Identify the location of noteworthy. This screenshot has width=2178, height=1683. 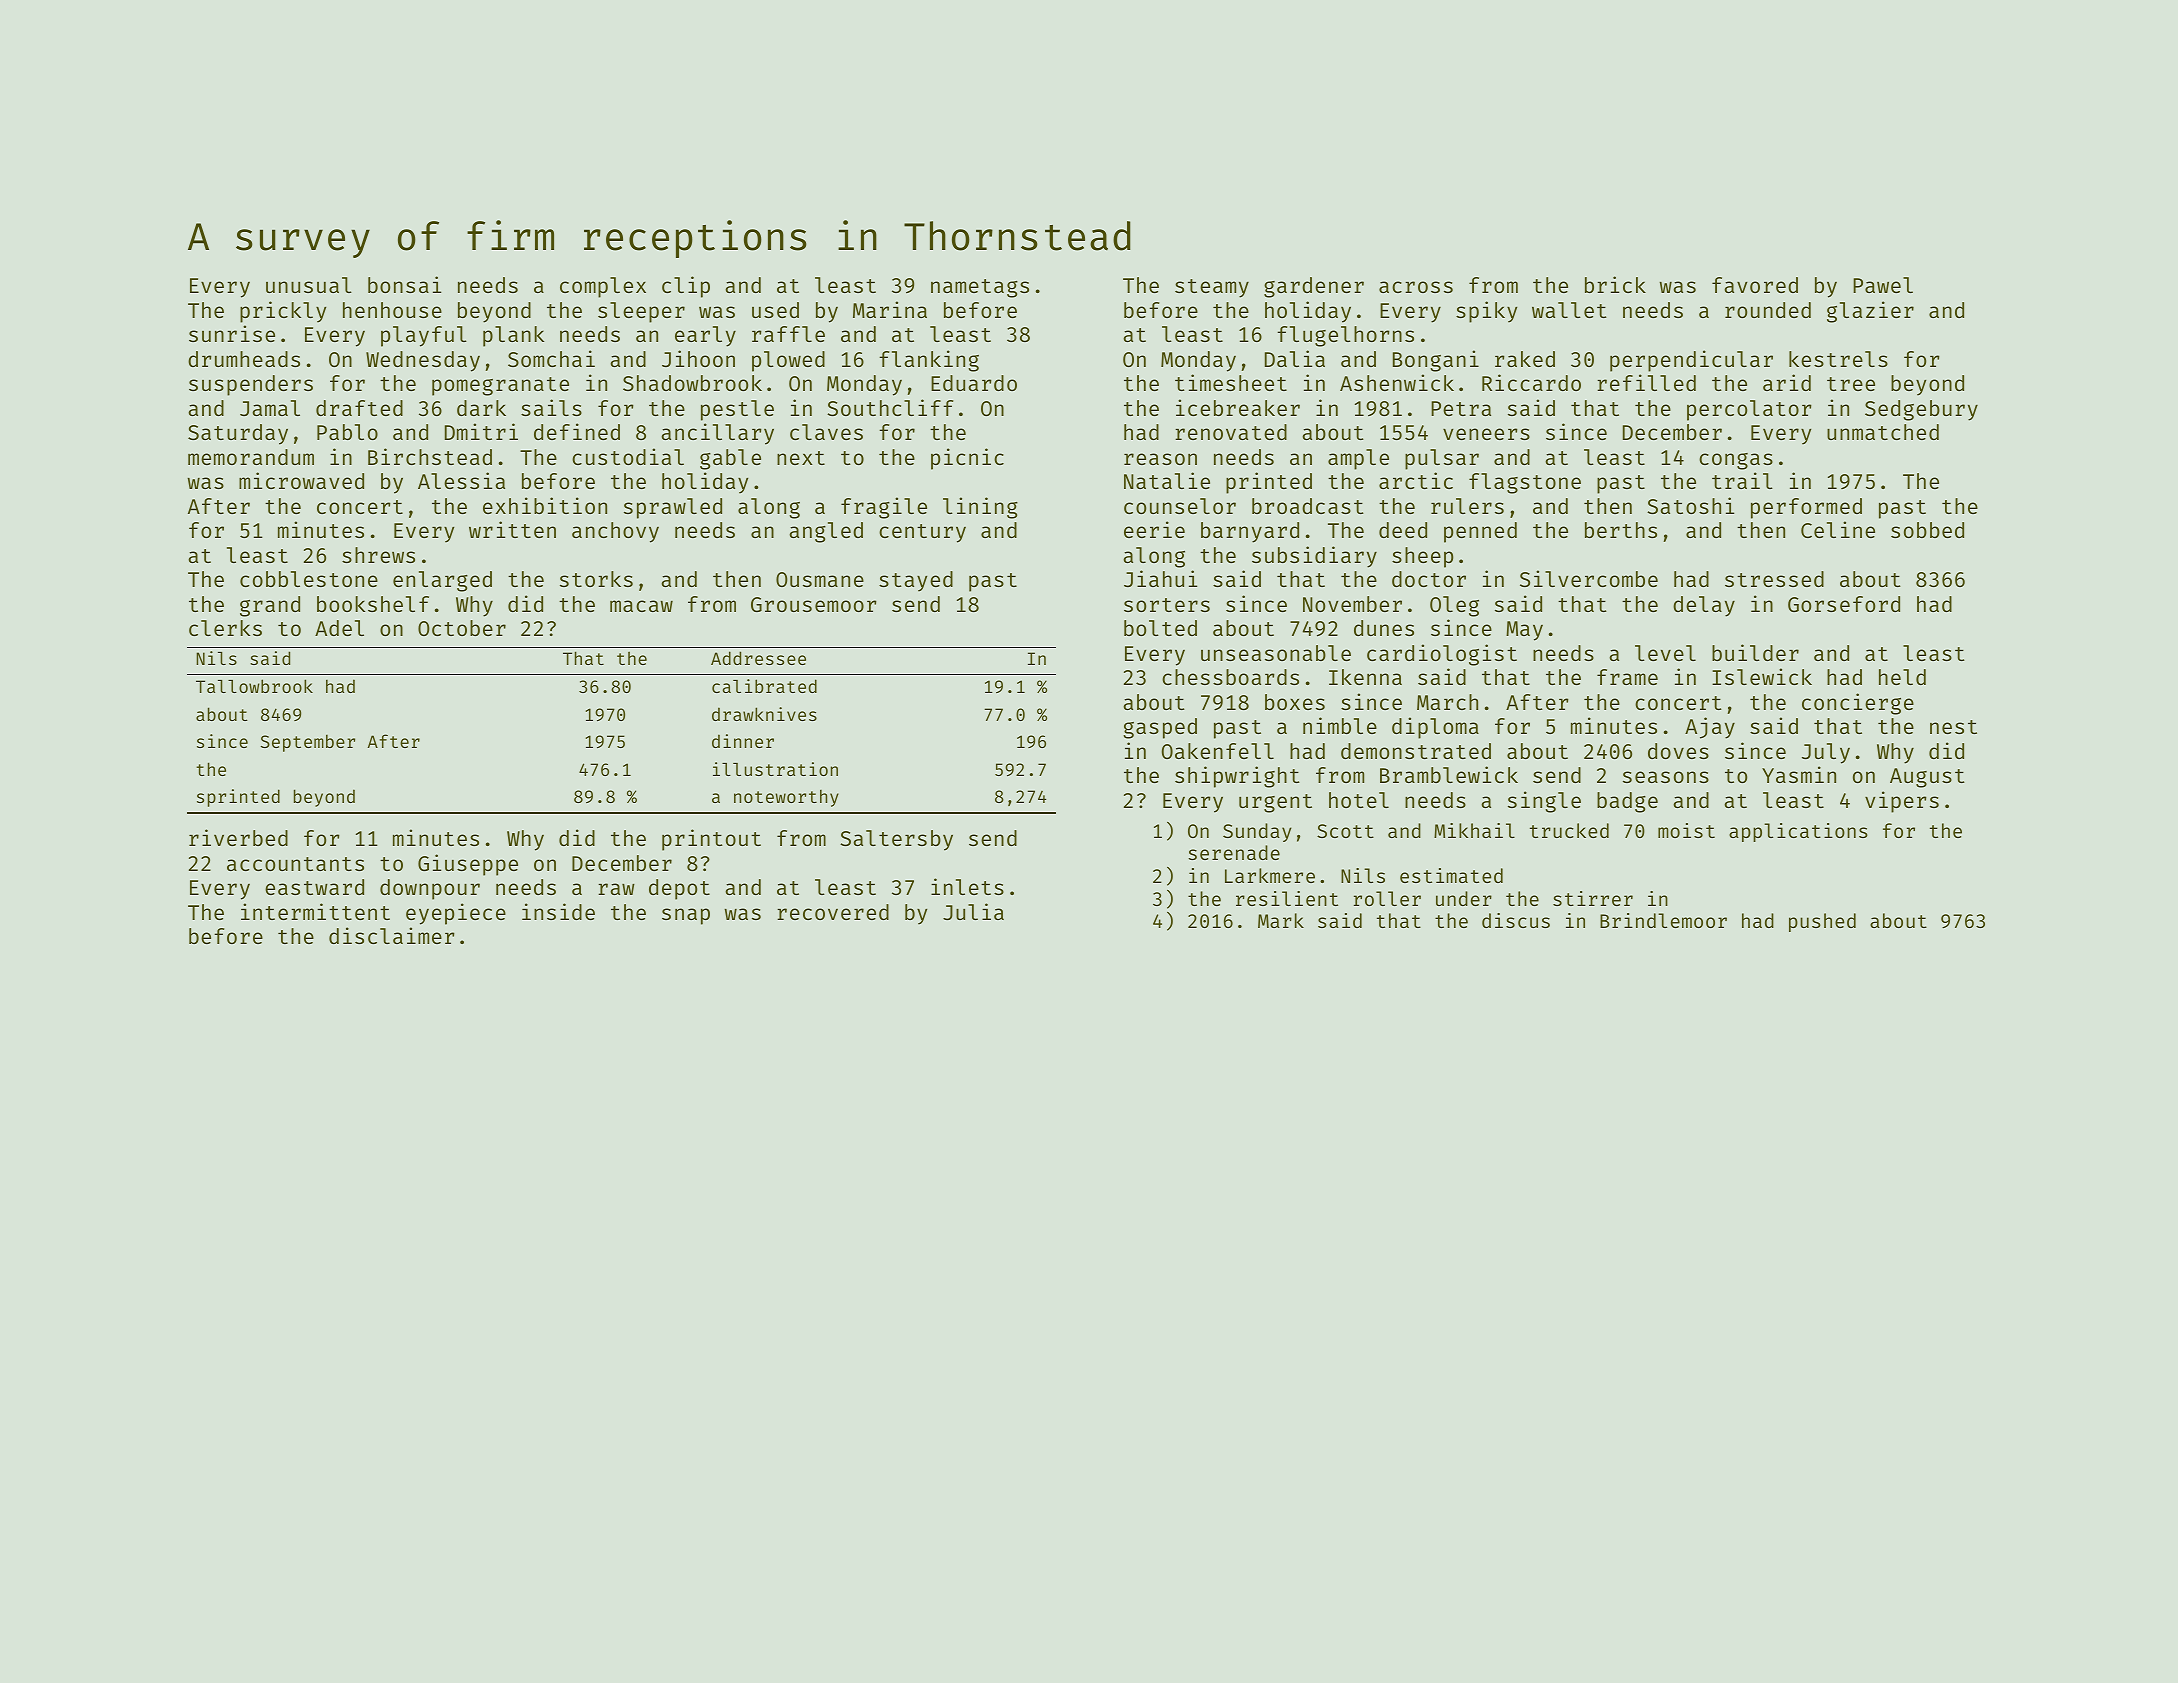
(786, 798).
